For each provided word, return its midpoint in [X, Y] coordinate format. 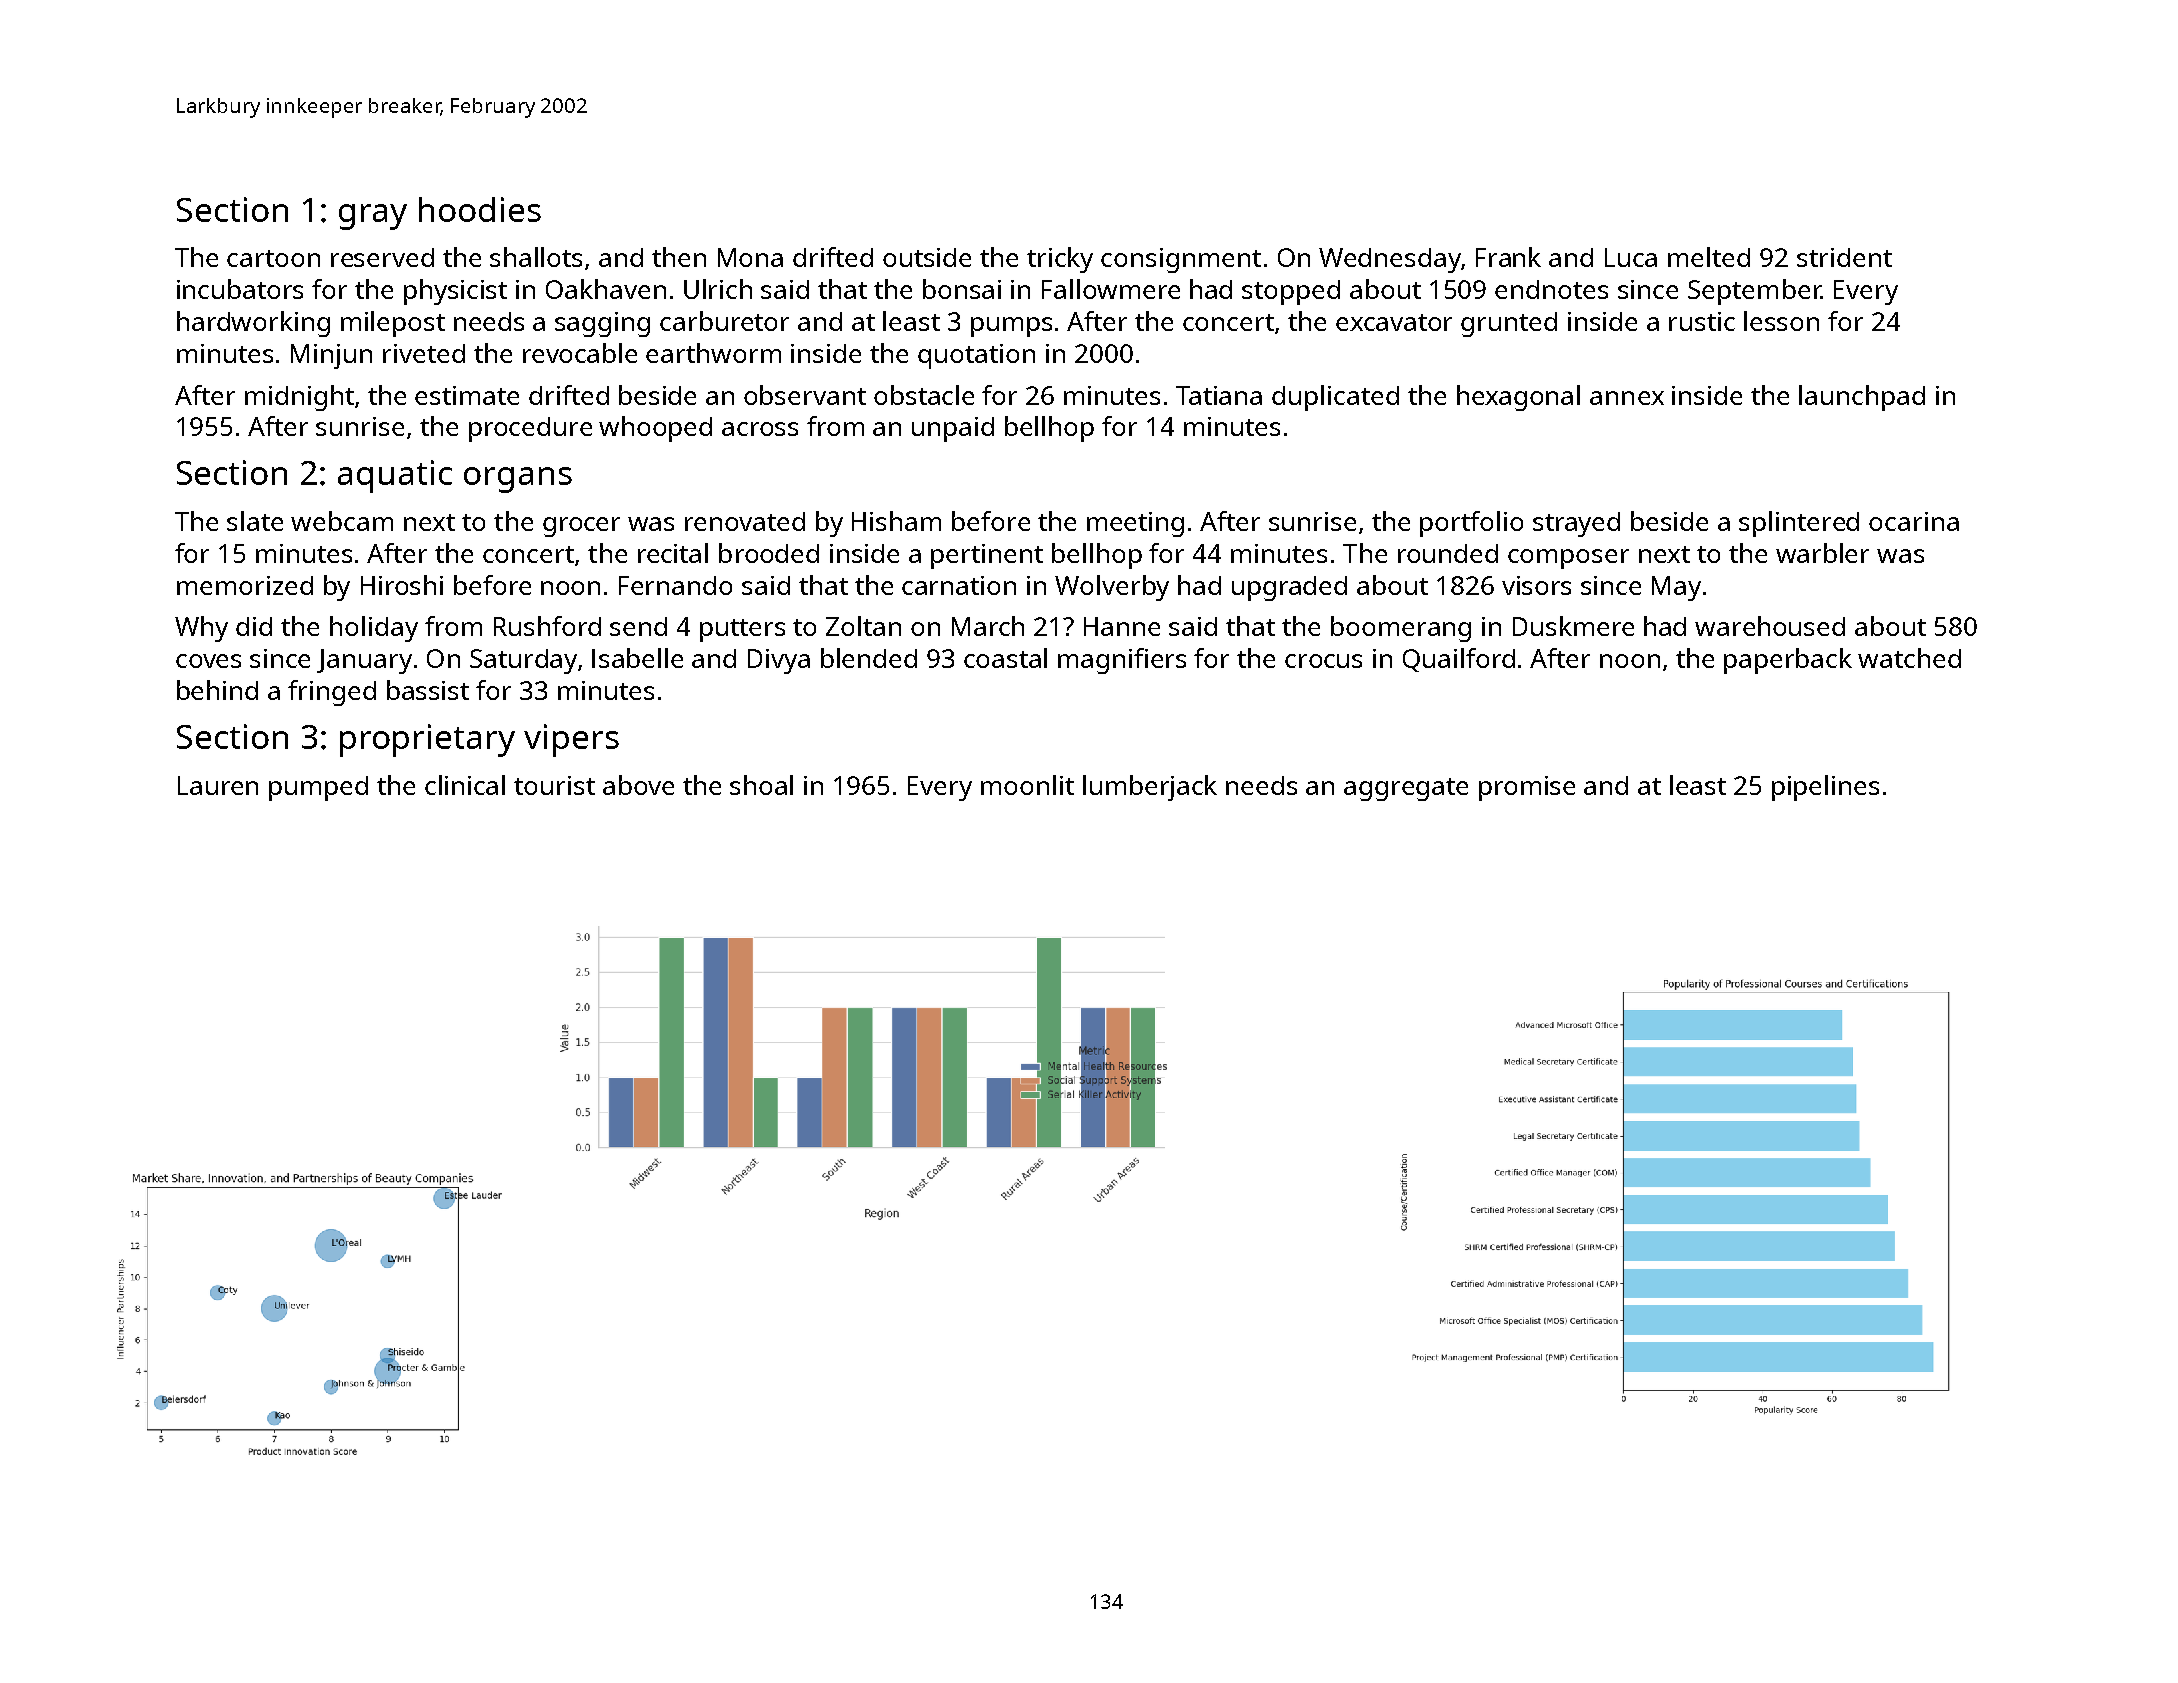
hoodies [480, 209]
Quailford [1459, 660]
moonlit [1027, 785]
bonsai [962, 289]
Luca [1631, 257]
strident [1844, 257]
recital [673, 553]
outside [927, 257]
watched [1909, 658]
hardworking [253, 324]
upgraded [1289, 588]
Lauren [218, 785]
